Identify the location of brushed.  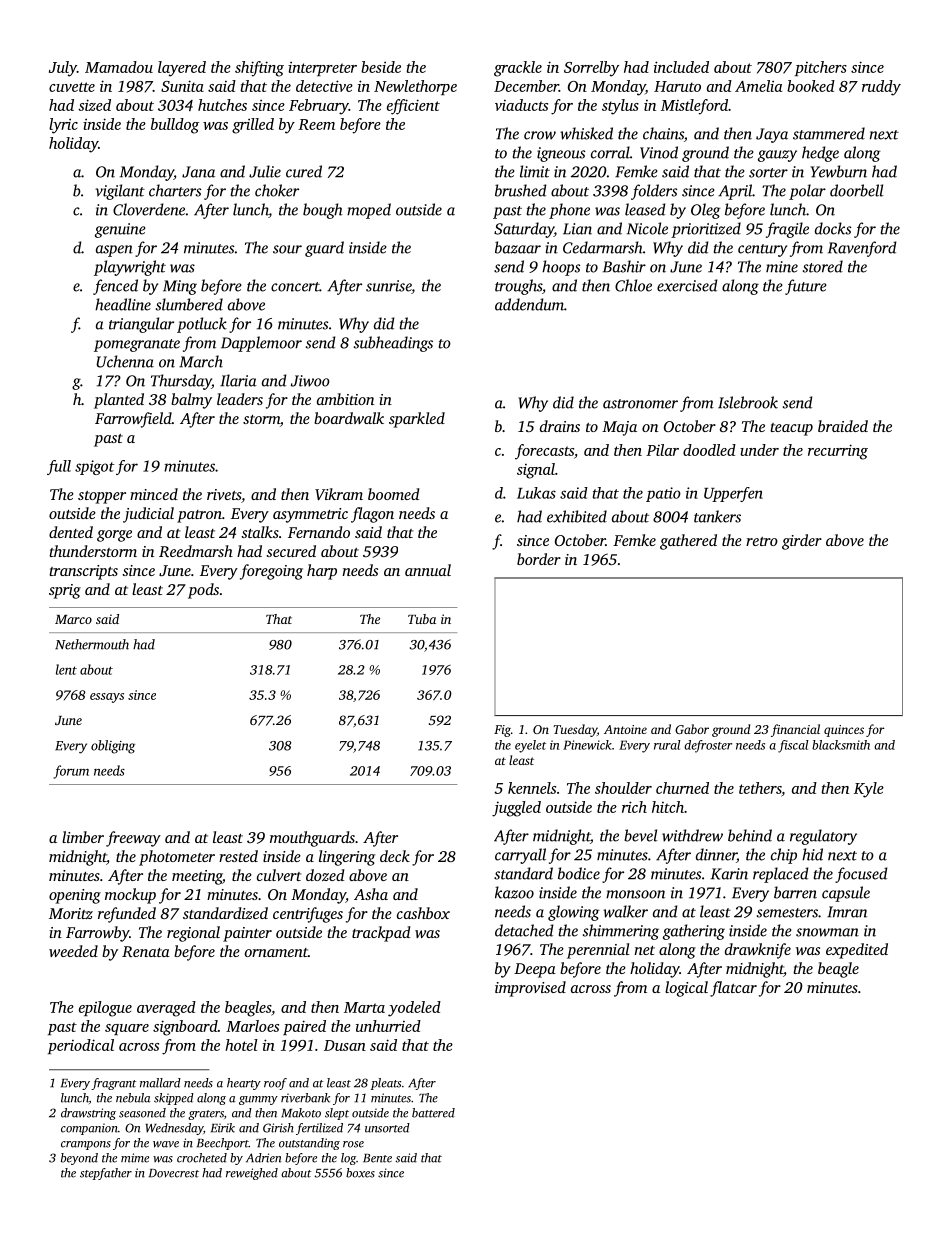
(520, 190).
